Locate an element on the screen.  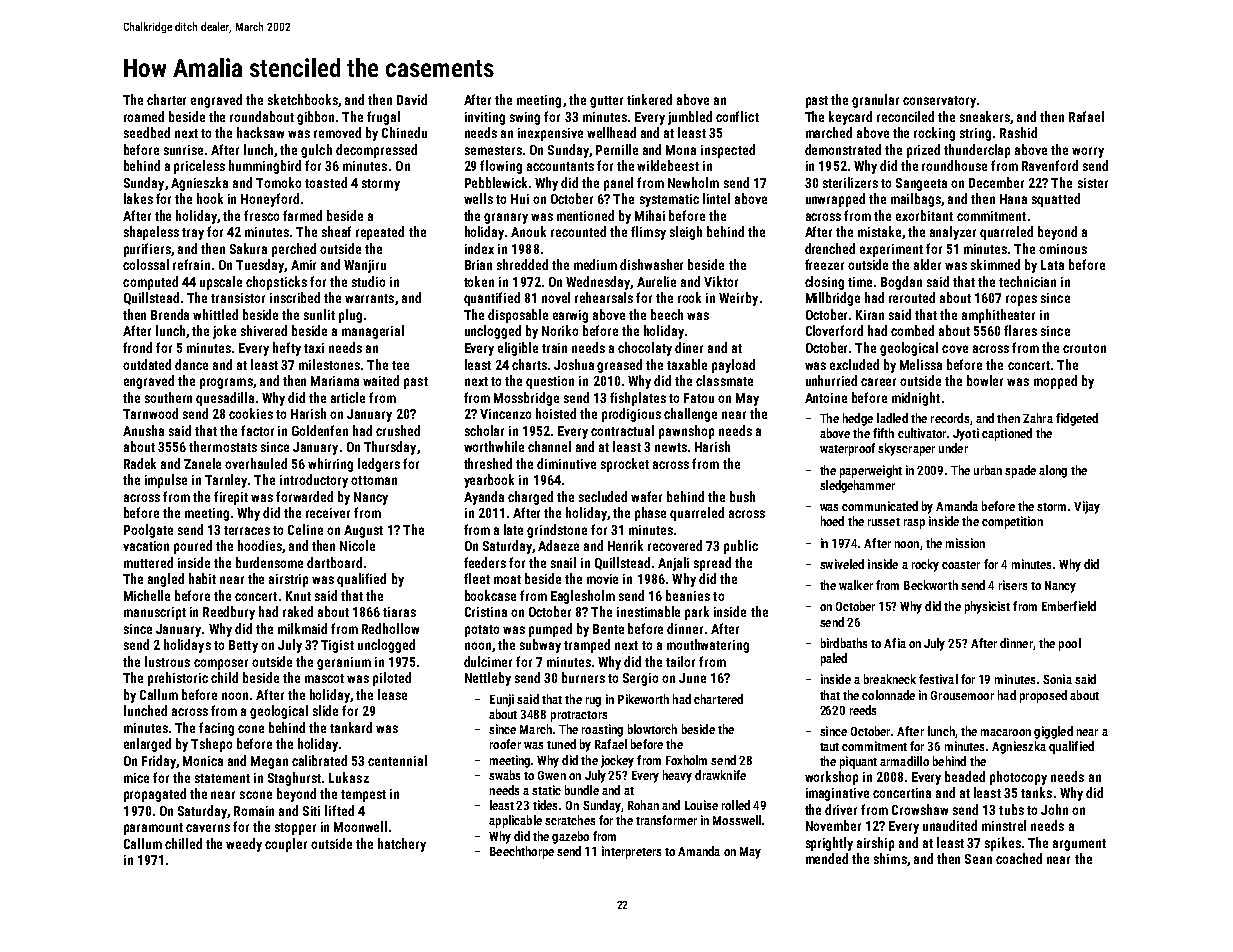
grindstone is located at coordinates (557, 531).
